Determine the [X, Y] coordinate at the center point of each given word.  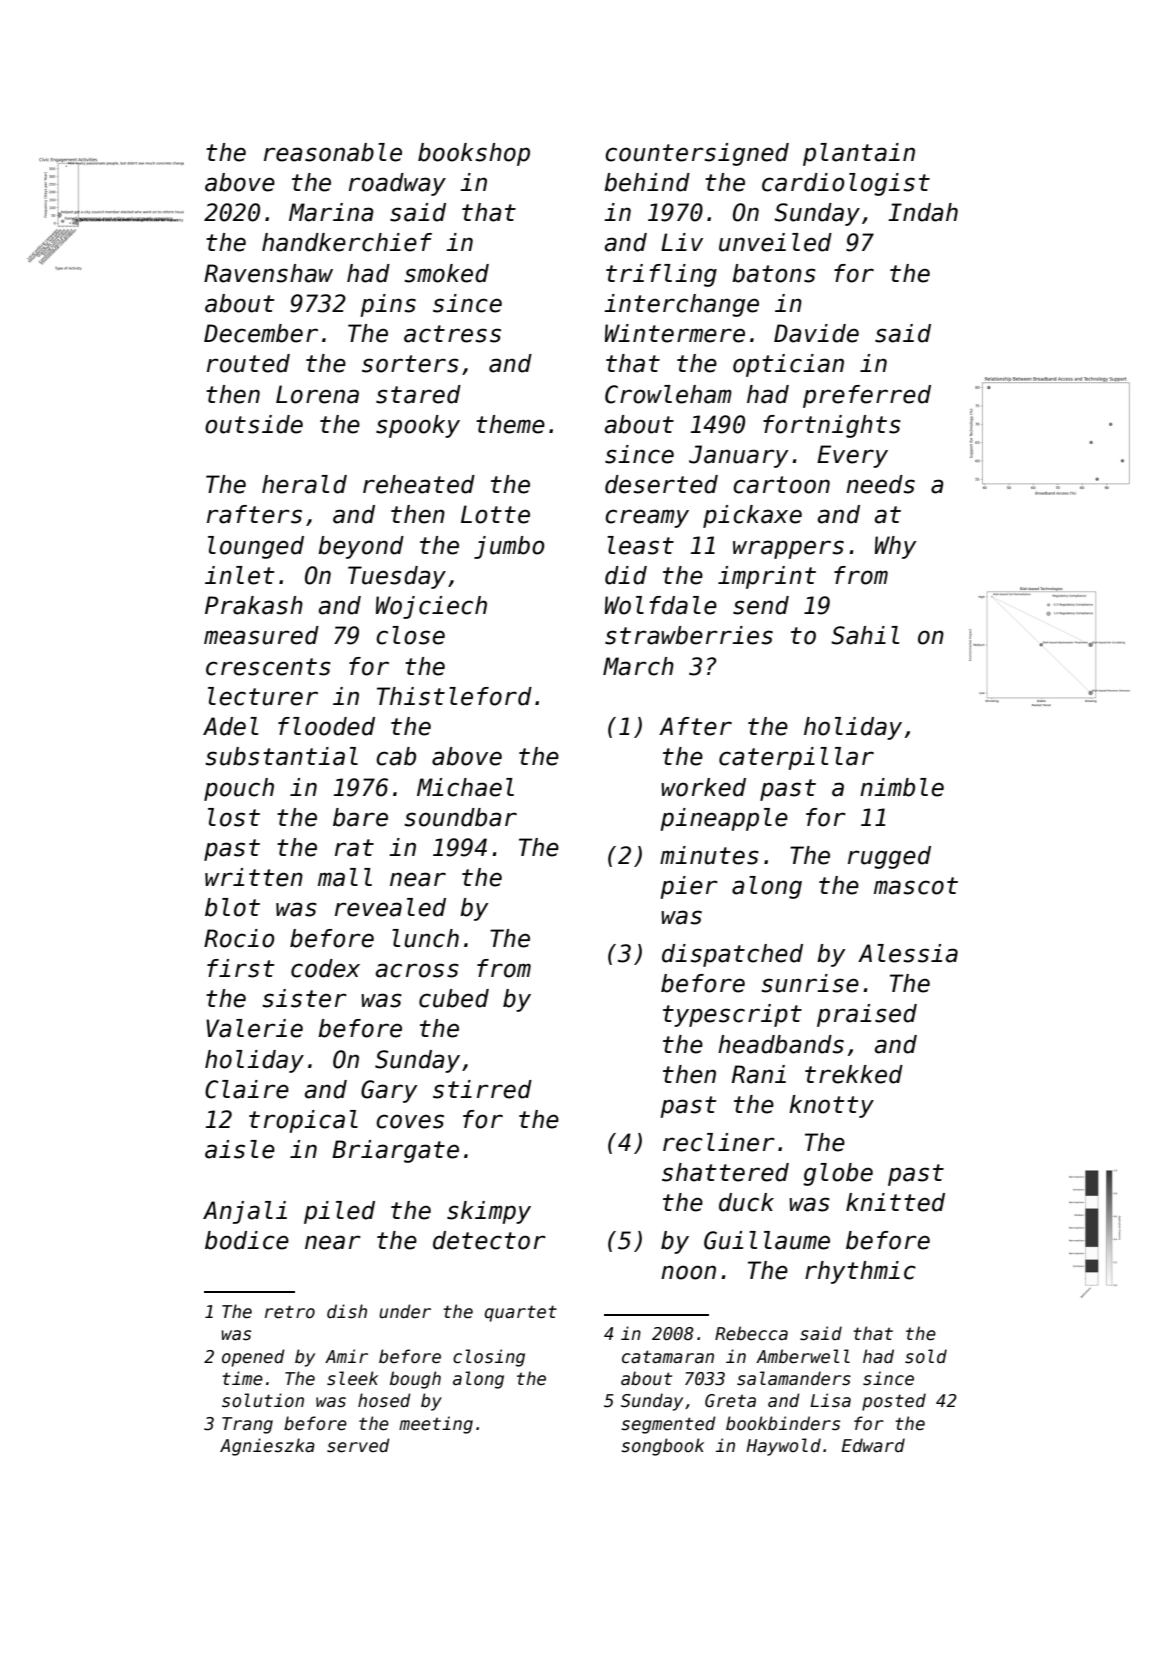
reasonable [333, 152]
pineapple [724, 819]
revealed [390, 907]
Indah [923, 212]
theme [510, 424]
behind [647, 182]
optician [788, 365]
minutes [709, 855]
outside [254, 424]
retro [290, 1312]
